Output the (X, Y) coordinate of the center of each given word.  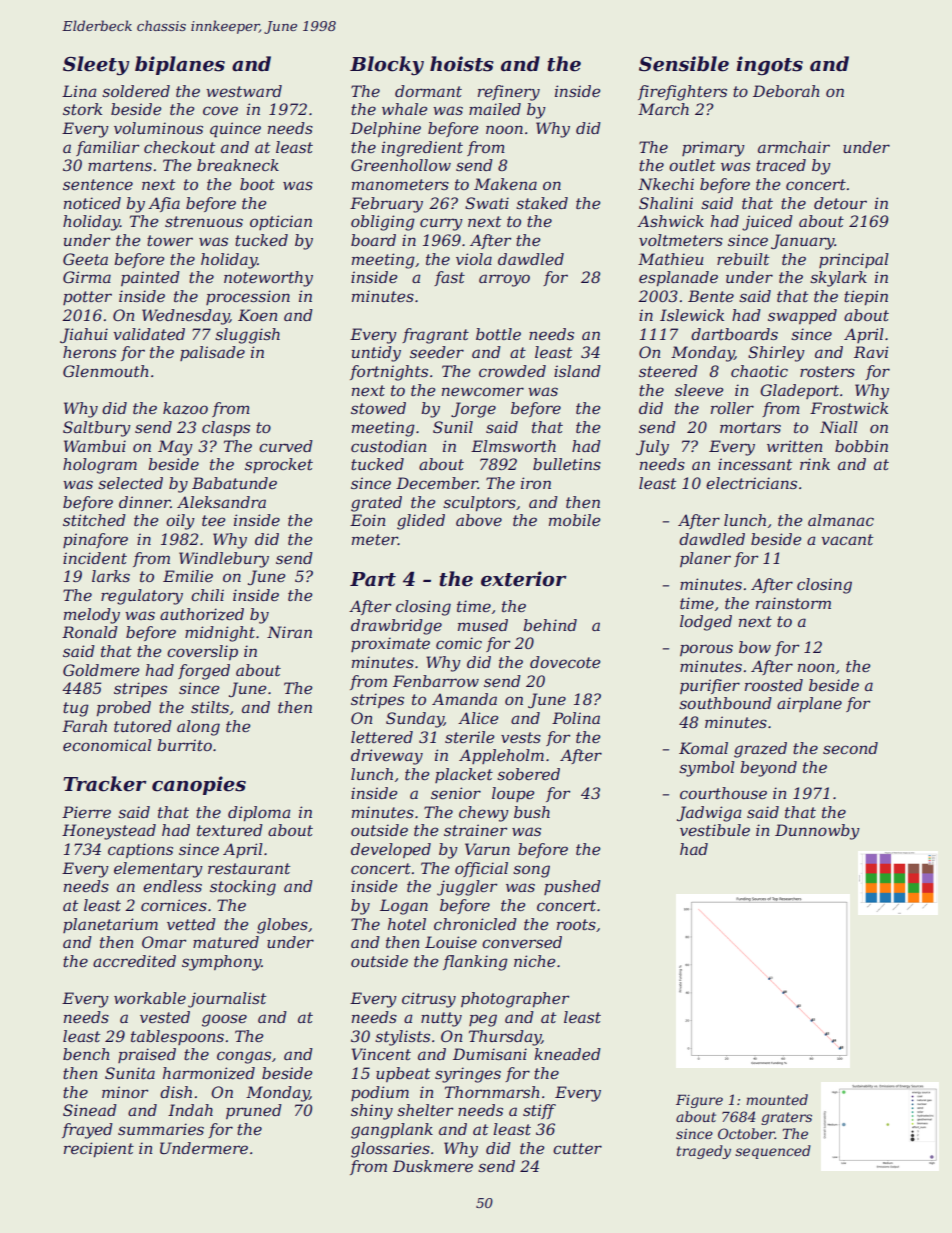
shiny (372, 1112)
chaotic (759, 371)
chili (207, 595)
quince (235, 130)
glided (421, 522)
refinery (509, 93)
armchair (794, 147)
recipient (99, 1149)
